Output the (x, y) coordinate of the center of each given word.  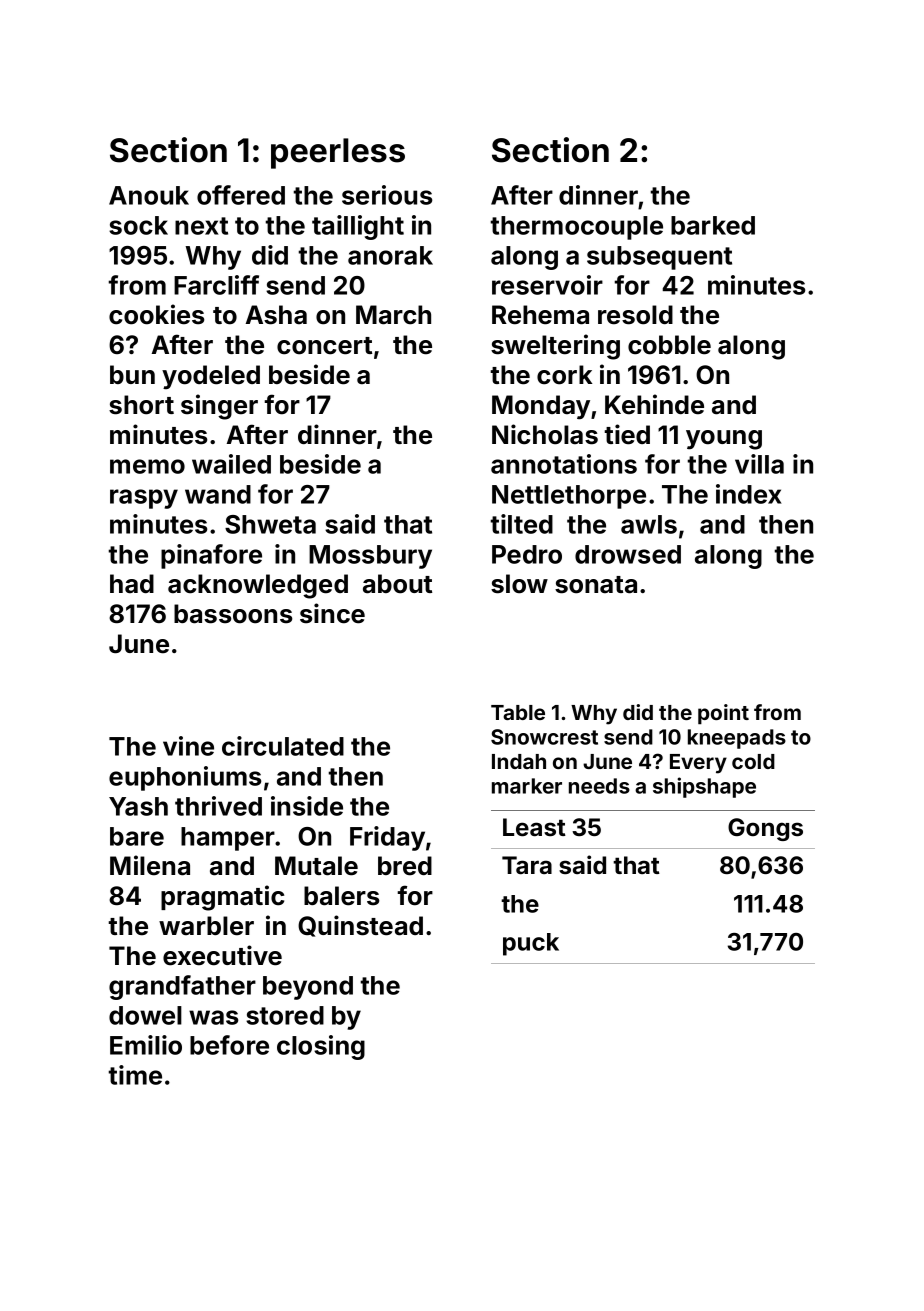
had (132, 584)
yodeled (211, 377)
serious (387, 195)
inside (307, 806)
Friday (387, 838)
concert (324, 346)
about (397, 584)
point (723, 714)
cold (753, 761)
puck (531, 944)
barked (713, 225)
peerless (338, 153)
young (724, 440)
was (213, 1017)
